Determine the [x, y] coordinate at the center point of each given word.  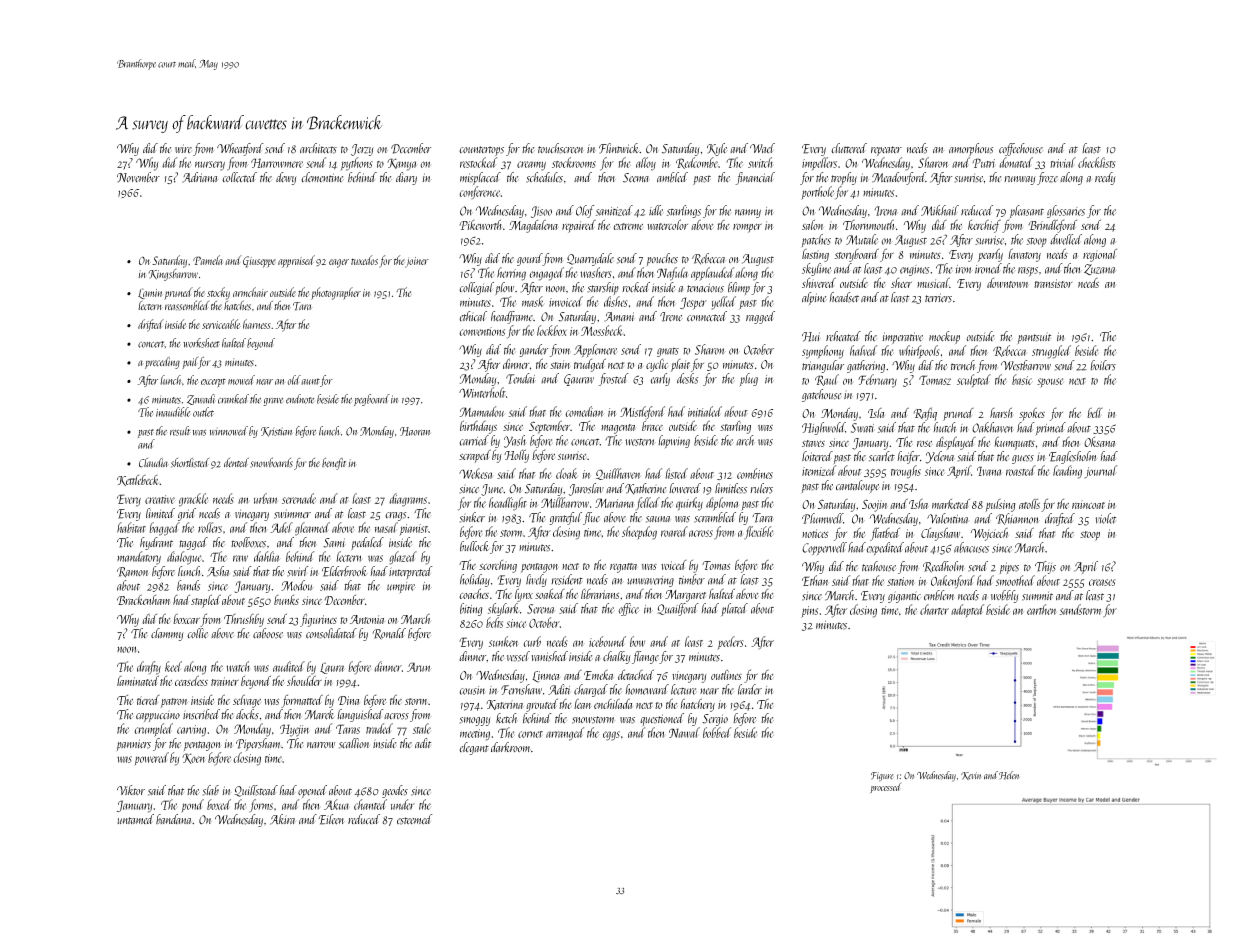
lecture [683, 689]
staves [813, 443]
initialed [705, 411]
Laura [332, 668]
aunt [310, 381]
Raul [827, 380]
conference [479, 192]
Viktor [131, 790]
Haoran [415, 431]
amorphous [971, 149]
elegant [474, 748]
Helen [1009, 775]
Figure [882, 777]
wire [183, 148]
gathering [866, 366]
